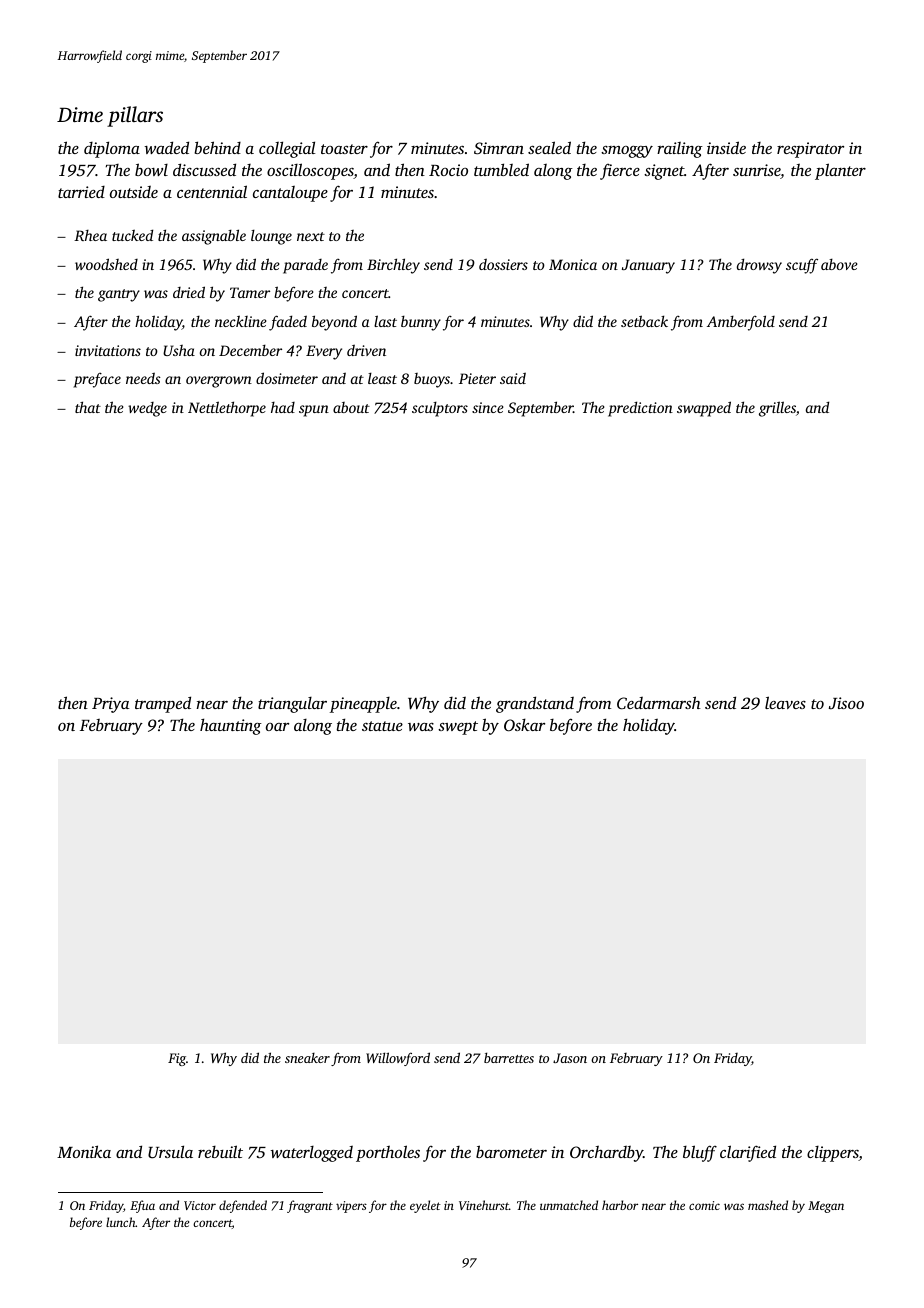  What do you see at coordinates (163, 704) in the screenshot?
I see `tramped` at bounding box center [163, 704].
